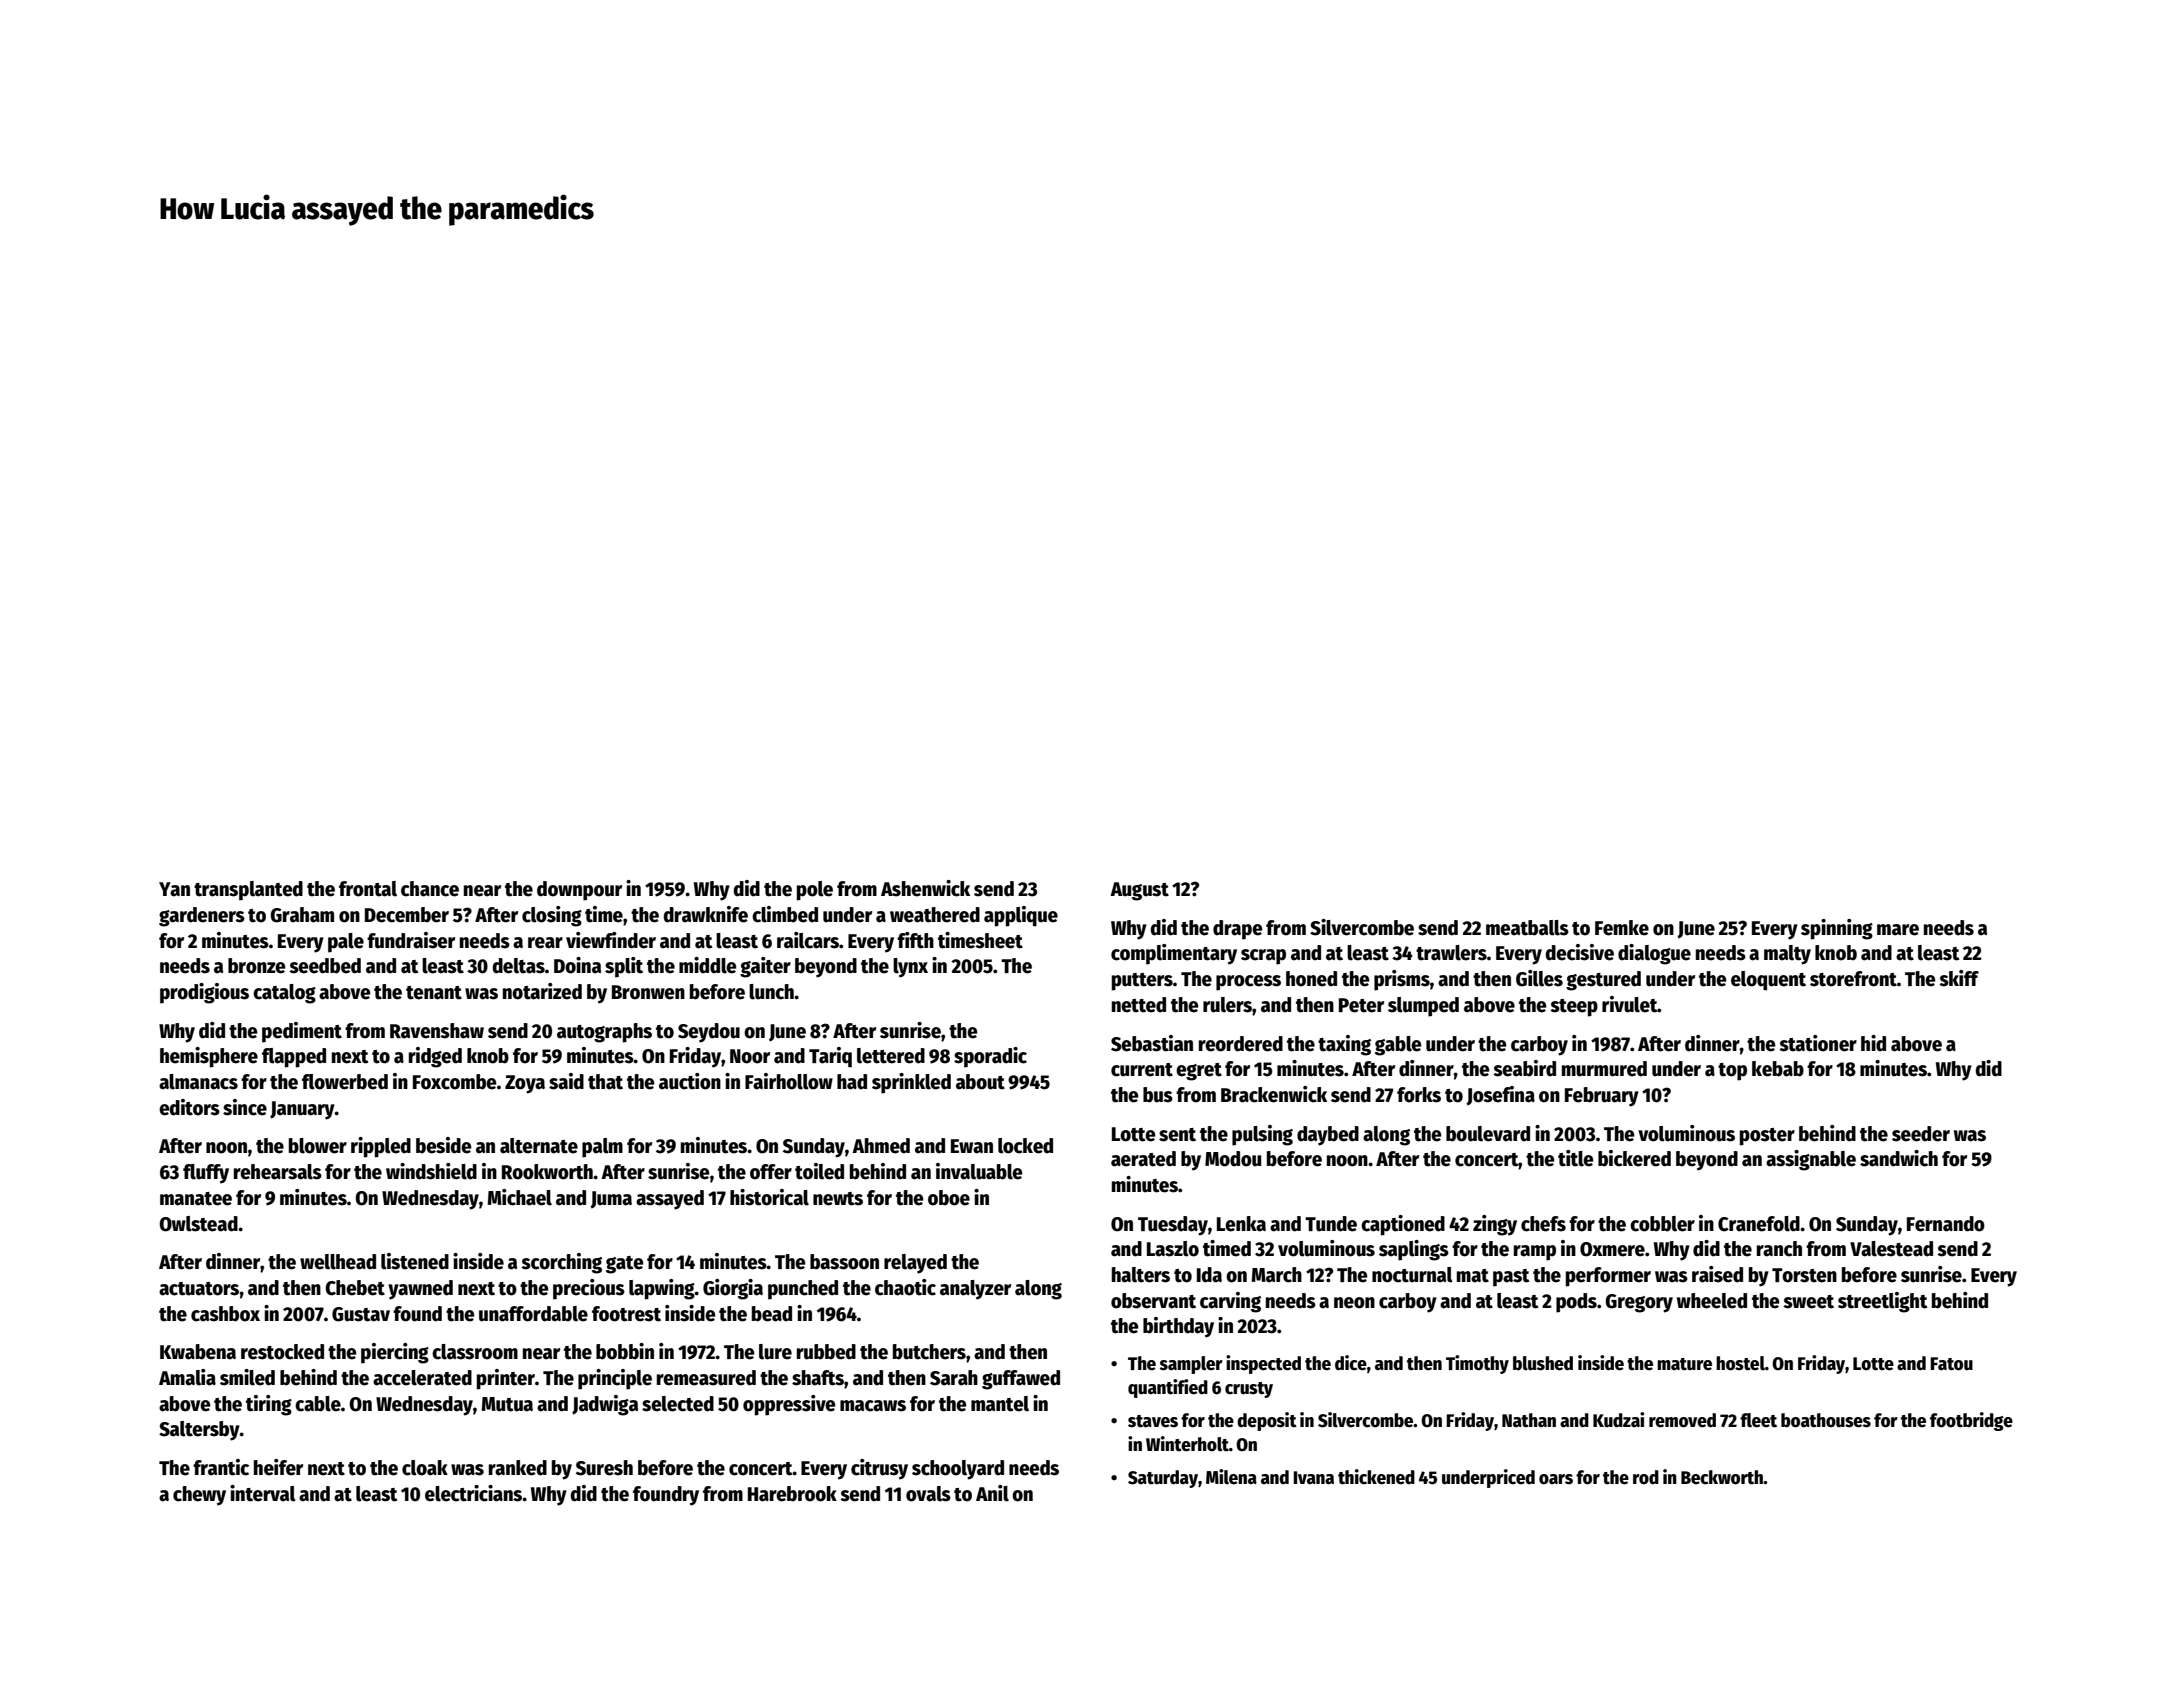 This document has width=2178, height=1683. I want to click on Laszlo, so click(1173, 1249).
